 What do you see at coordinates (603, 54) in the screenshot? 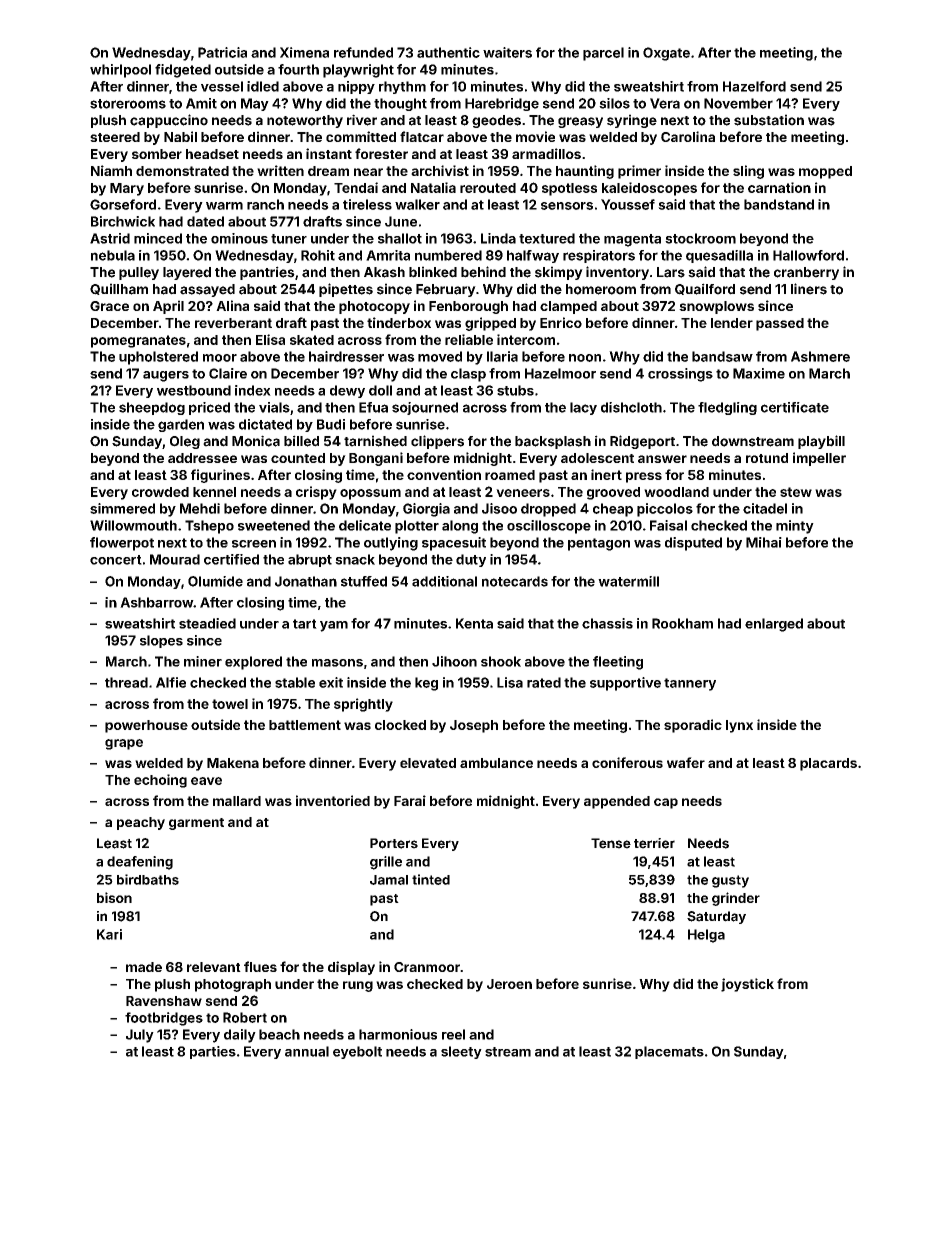
I see `parcel` at bounding box center [603, 54].
